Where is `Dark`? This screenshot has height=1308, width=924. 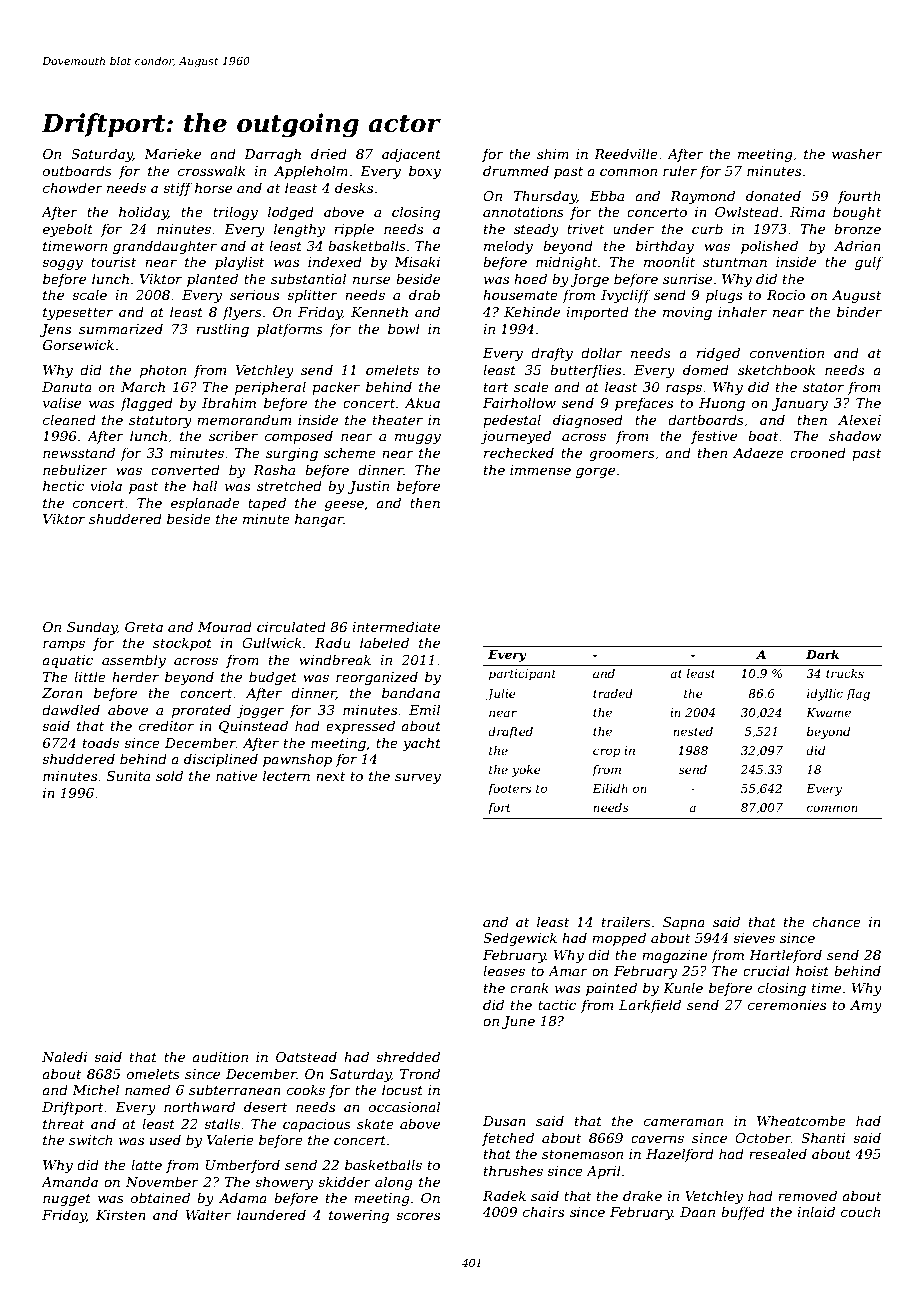 Dark is located at coordinates (822, 654).
